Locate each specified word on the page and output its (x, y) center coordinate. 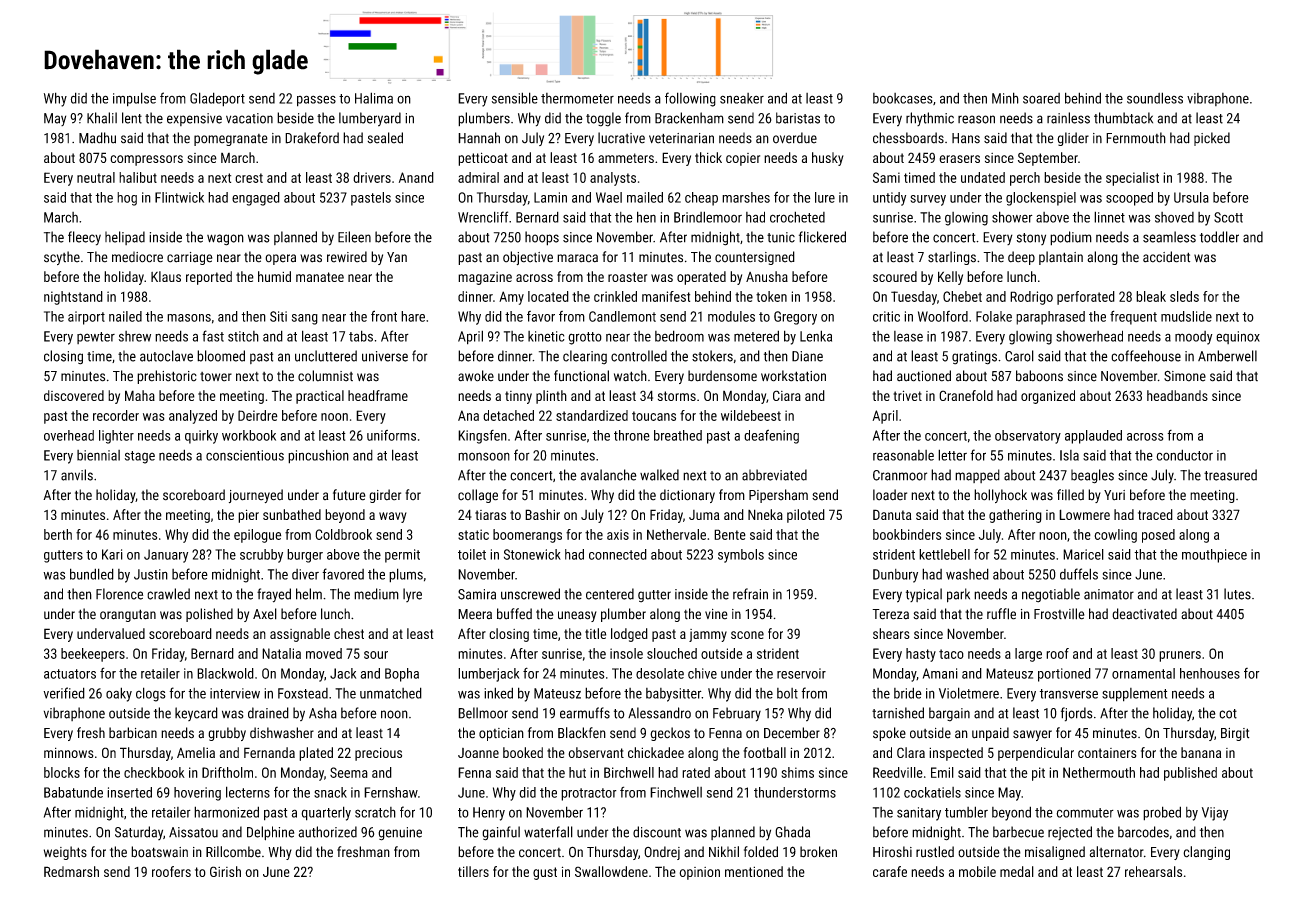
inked (498, 693)
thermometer (577, 98)
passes (316, 101)
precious (378, 754)
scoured (895, 276)
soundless (1155, 98)
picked (1212, 139)
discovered (74, 395)
